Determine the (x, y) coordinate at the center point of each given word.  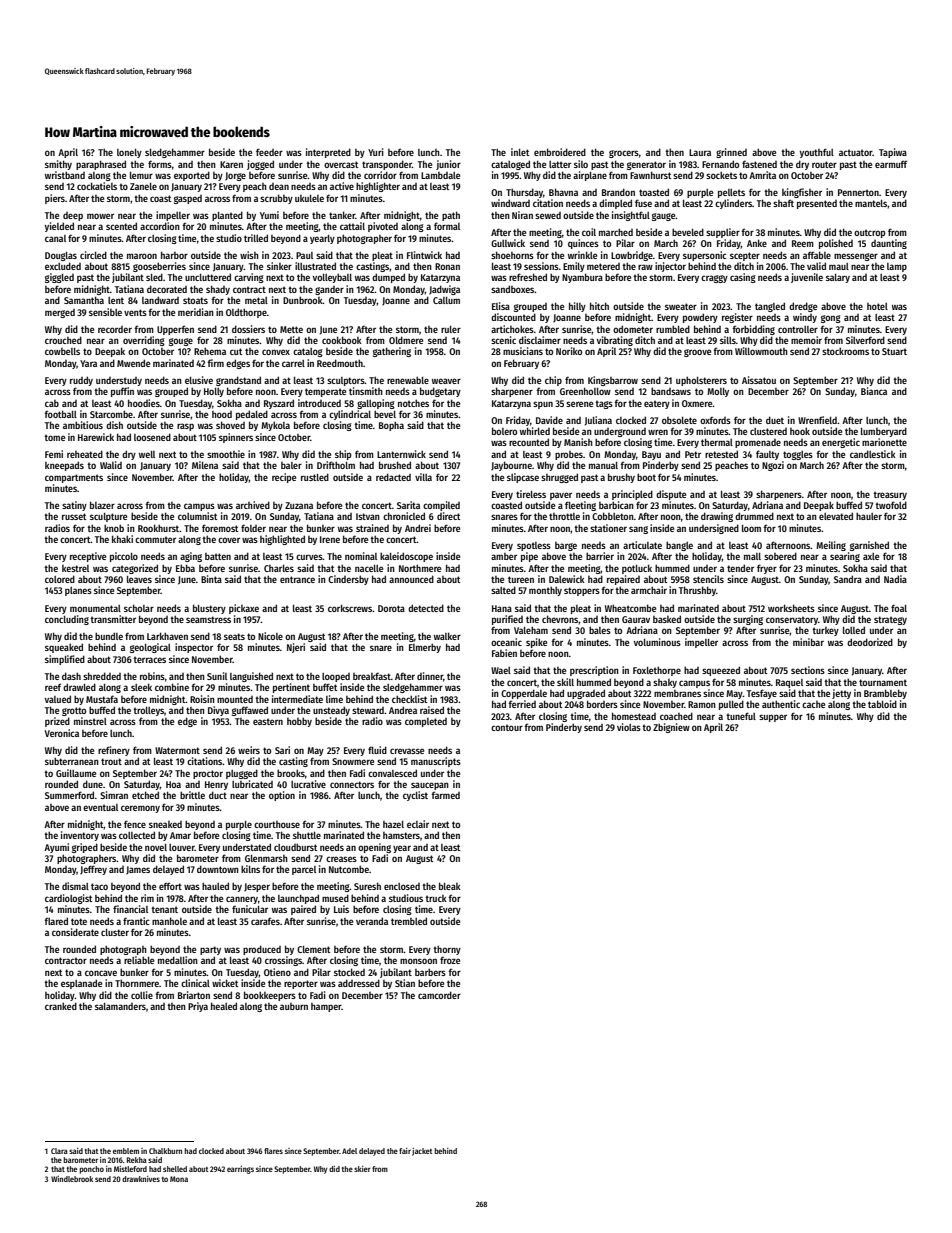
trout (111, 761)
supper (773, 718)
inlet (520, 152)
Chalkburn (165, 1151)
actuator (856, 152)
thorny (447, 950)
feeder (269, 152)
